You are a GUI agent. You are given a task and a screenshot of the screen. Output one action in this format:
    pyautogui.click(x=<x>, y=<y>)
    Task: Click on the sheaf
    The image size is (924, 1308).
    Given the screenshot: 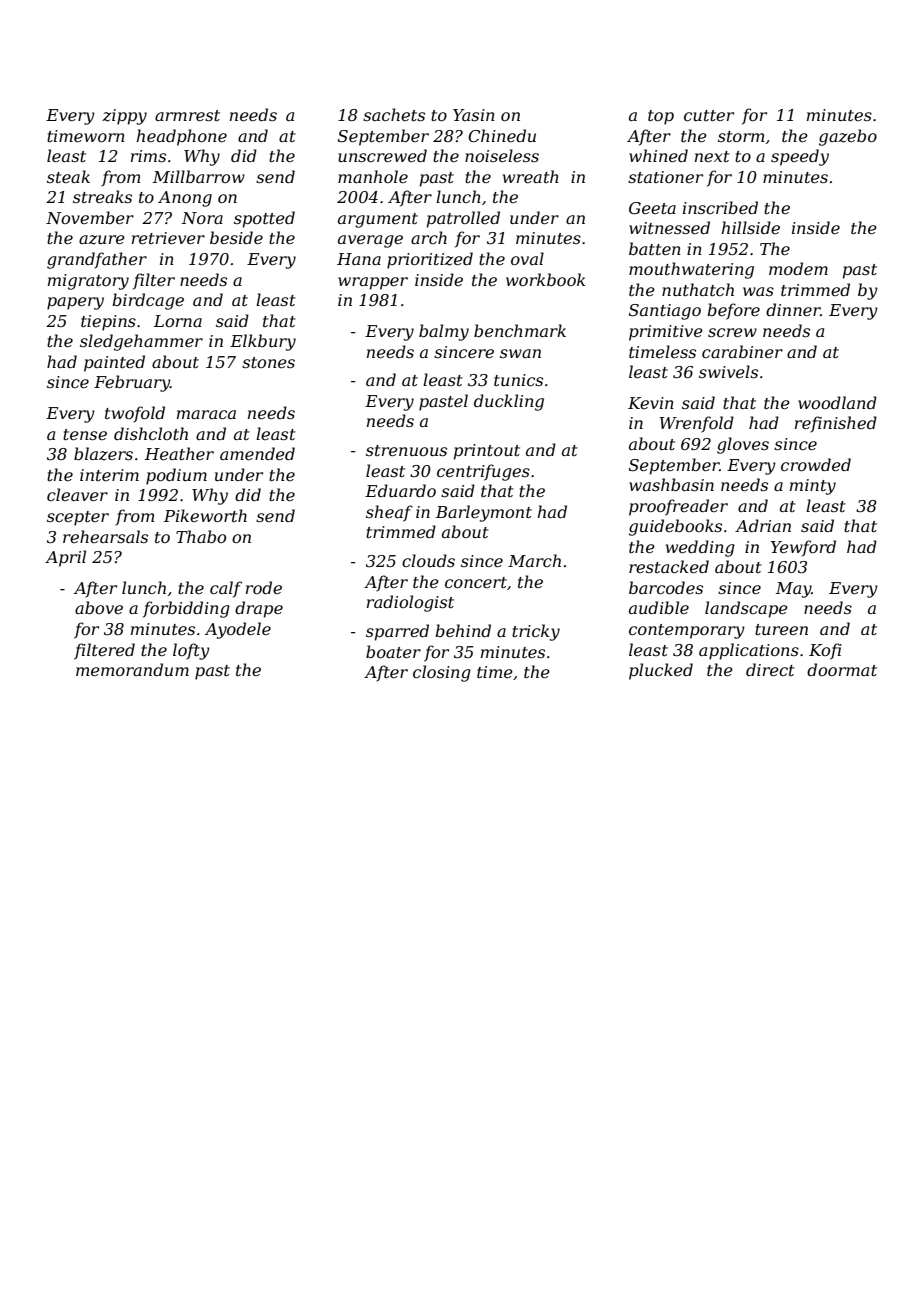 What is the action you would take?
    pyautogui.click(x=389, y=513)
